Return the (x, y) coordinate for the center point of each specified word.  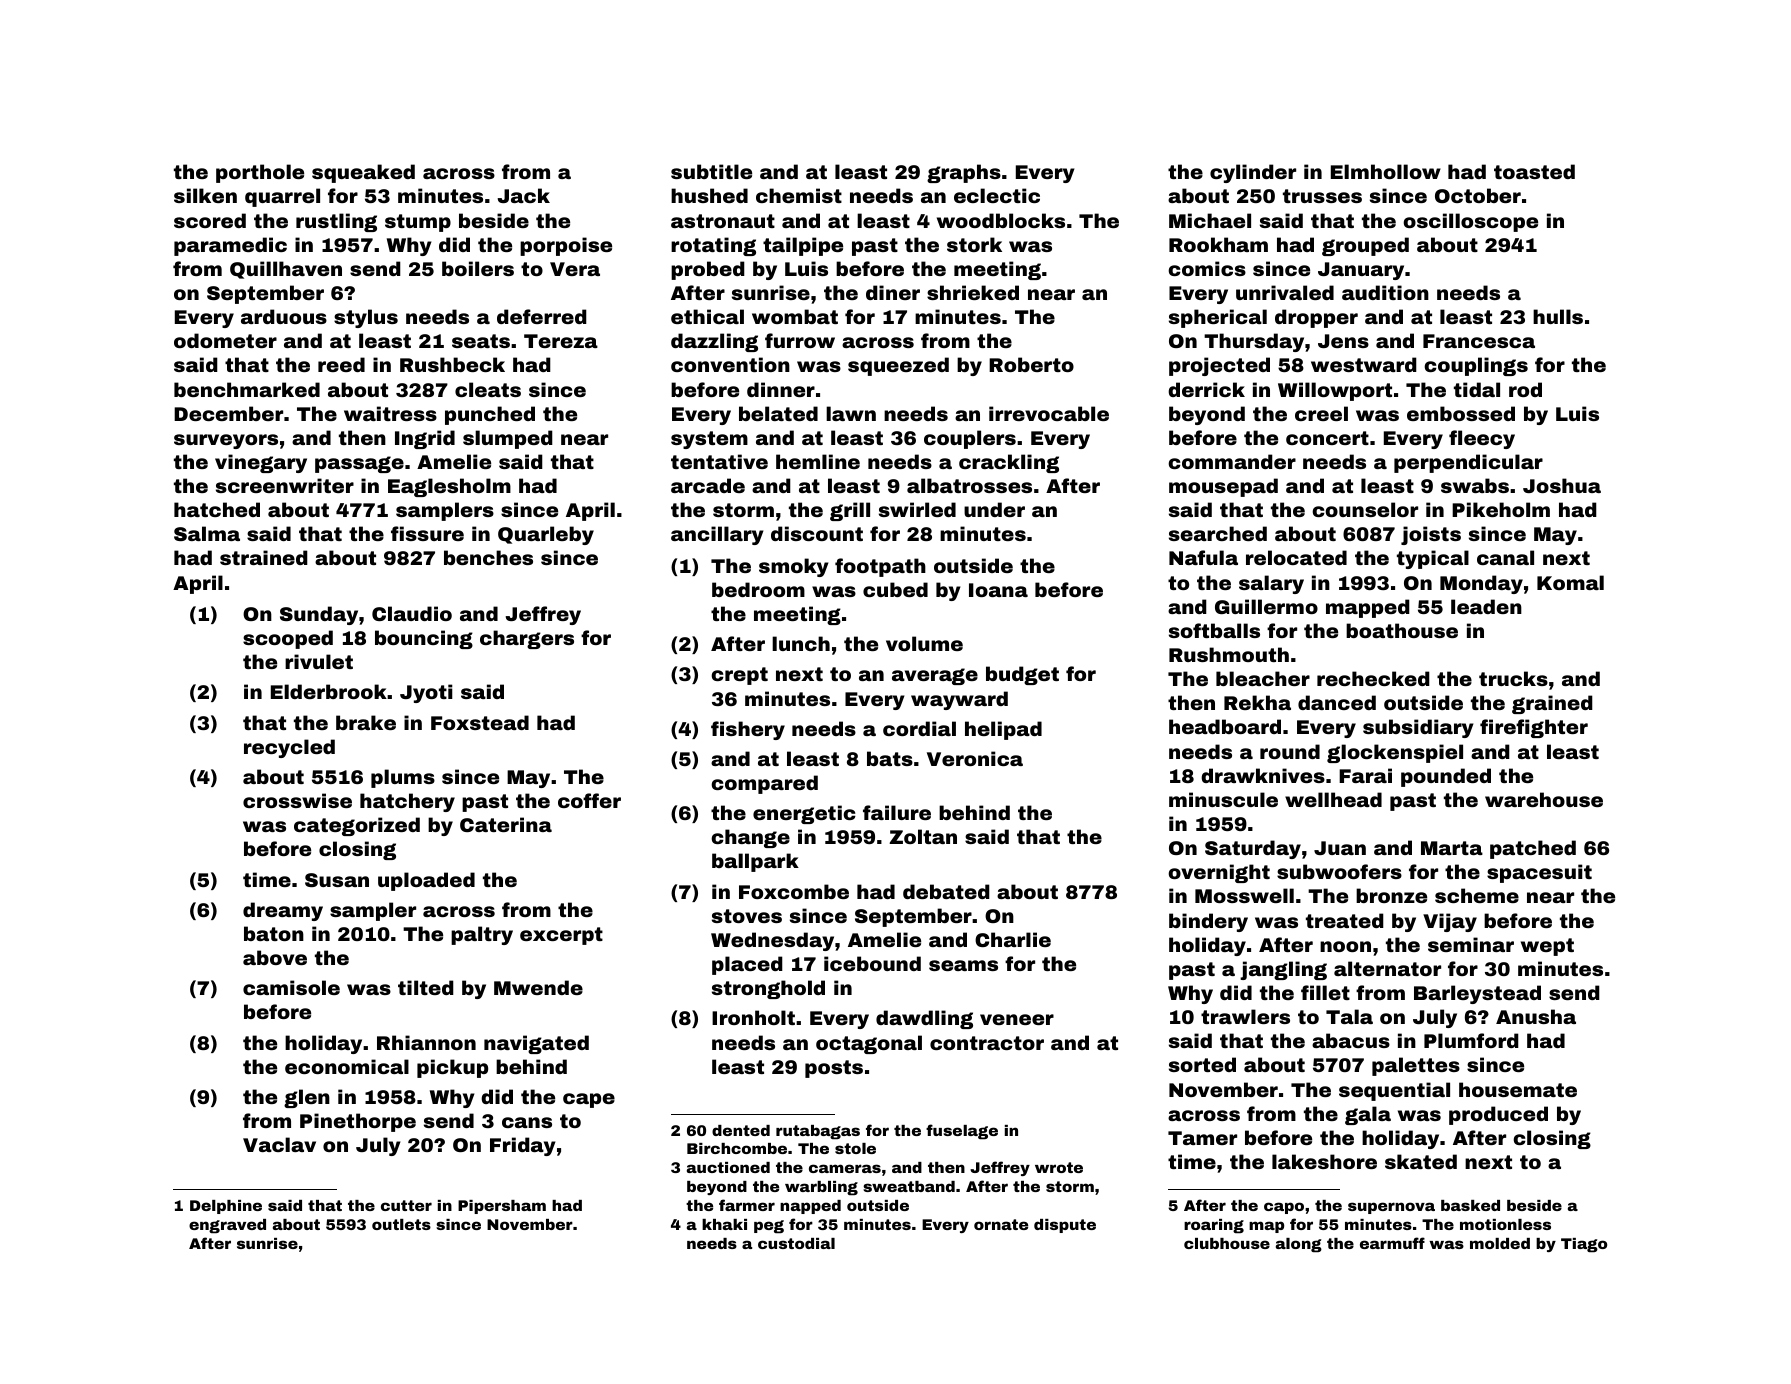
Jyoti (426, 693)
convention (730, 364)
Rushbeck (452, 364)
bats (890, 758)
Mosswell (1244, 895)
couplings (1476, 366)
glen (307, 1098)
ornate (1001, 1224)
